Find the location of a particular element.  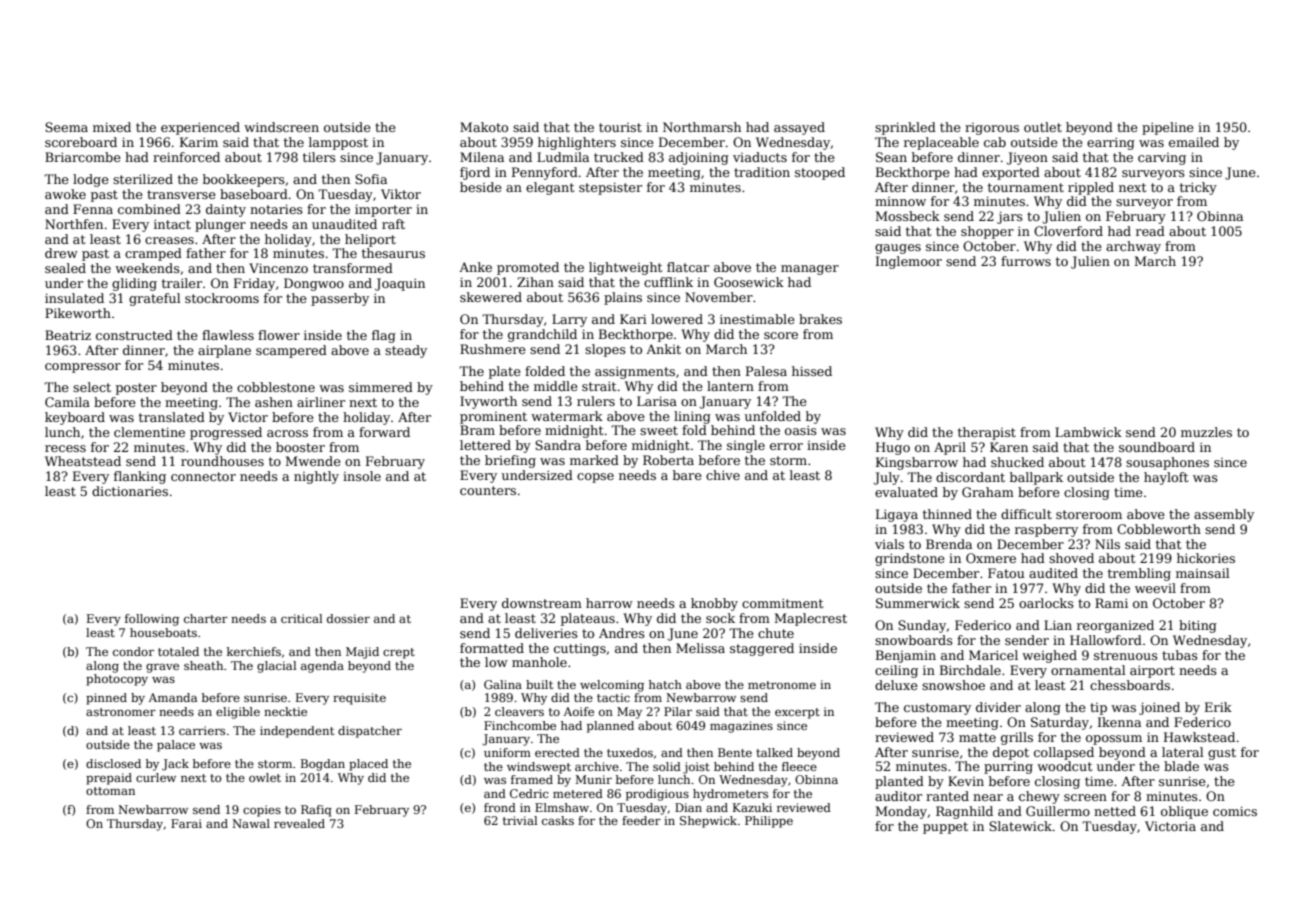

assembly is located at coordinates (1224, 515).
